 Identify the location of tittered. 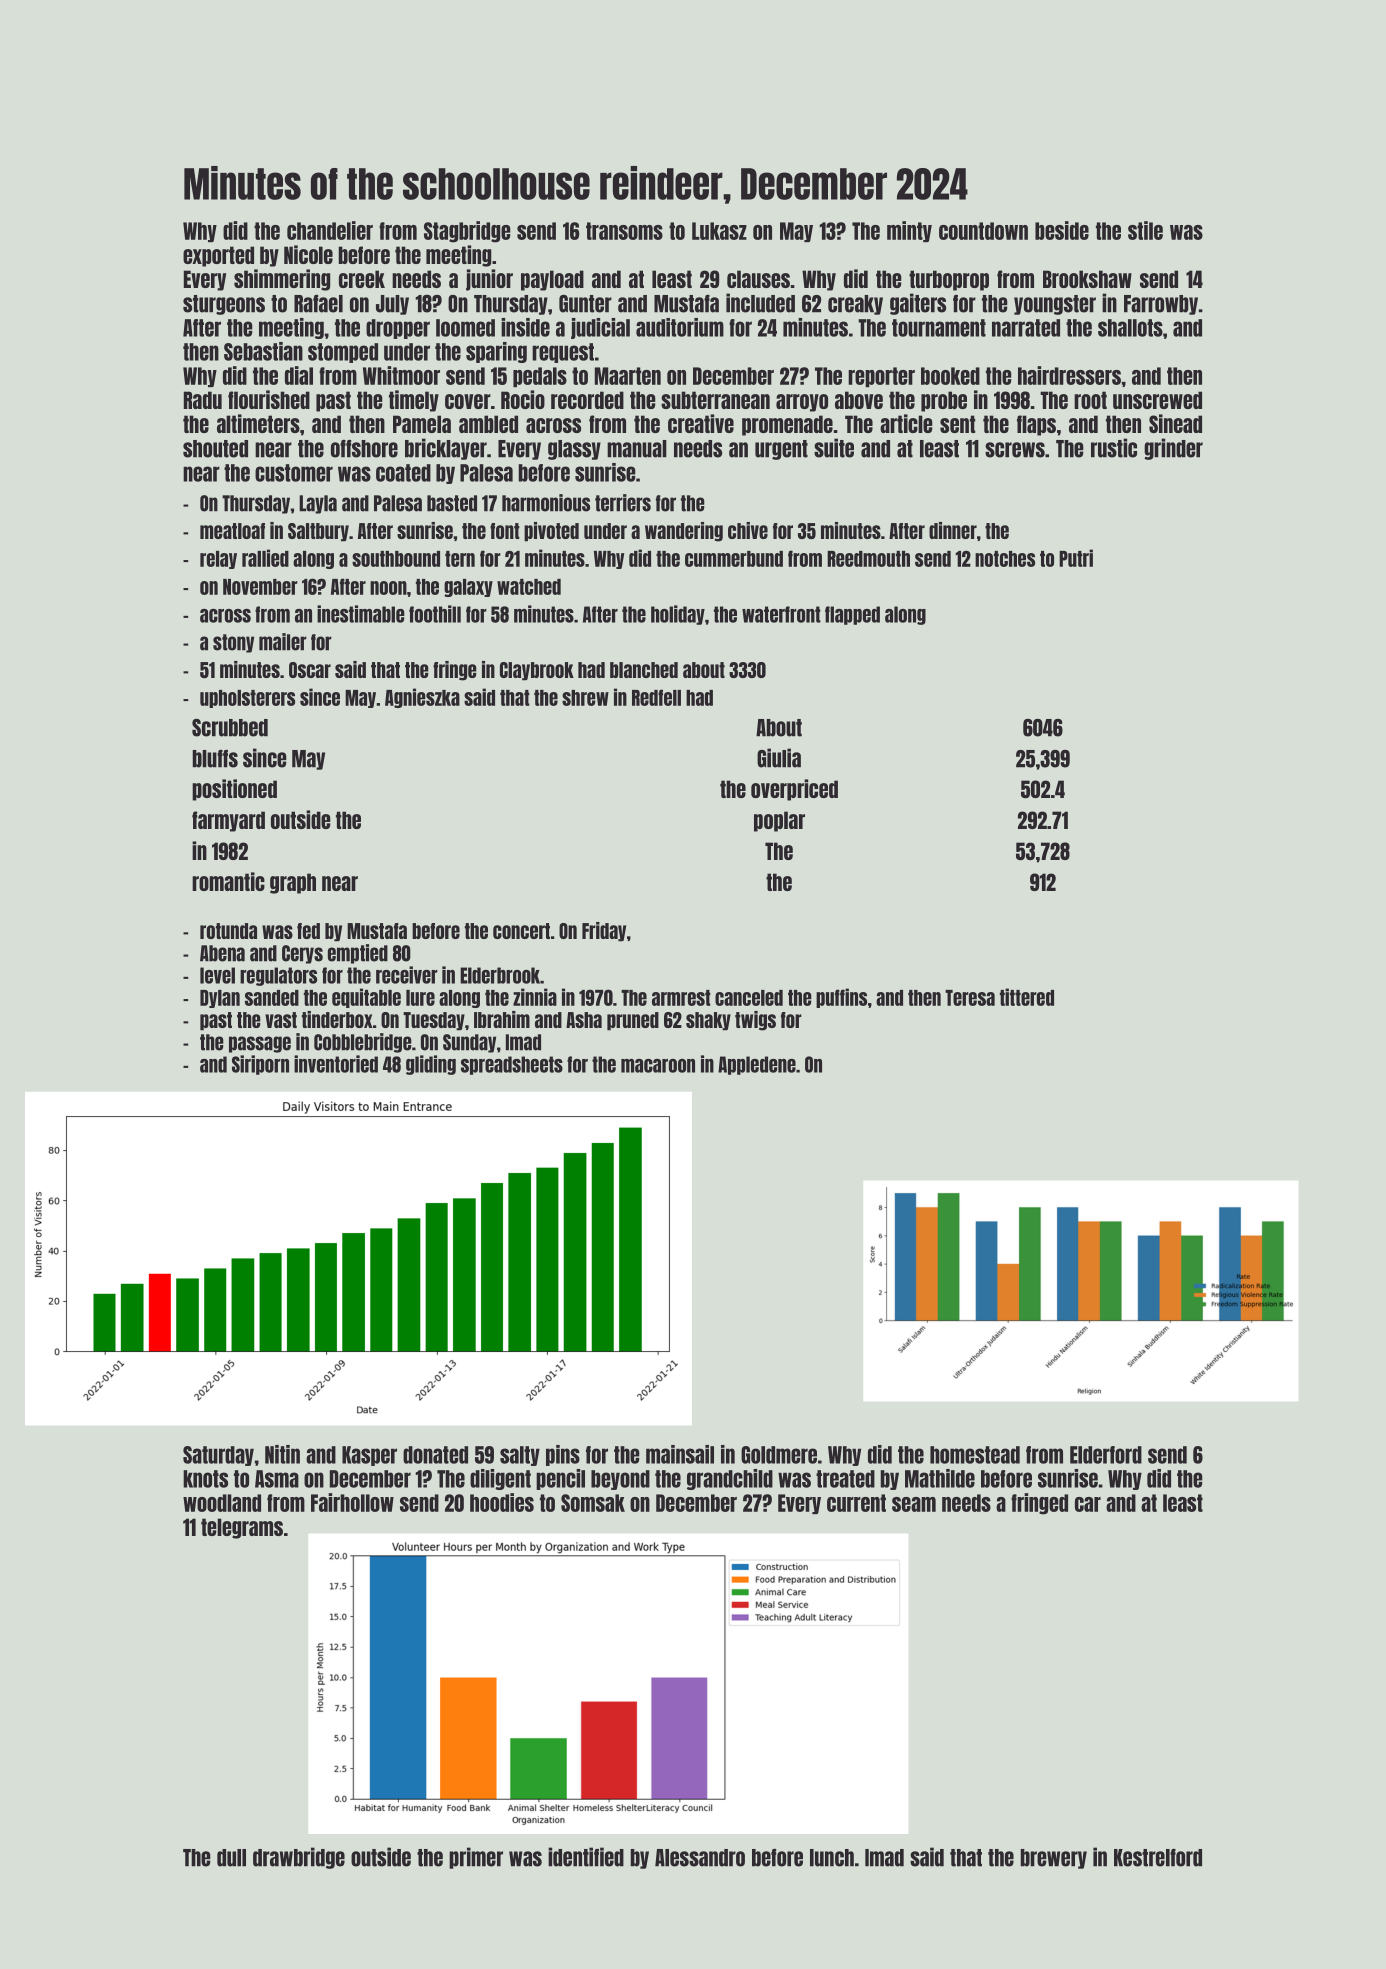
(1027, 997).
